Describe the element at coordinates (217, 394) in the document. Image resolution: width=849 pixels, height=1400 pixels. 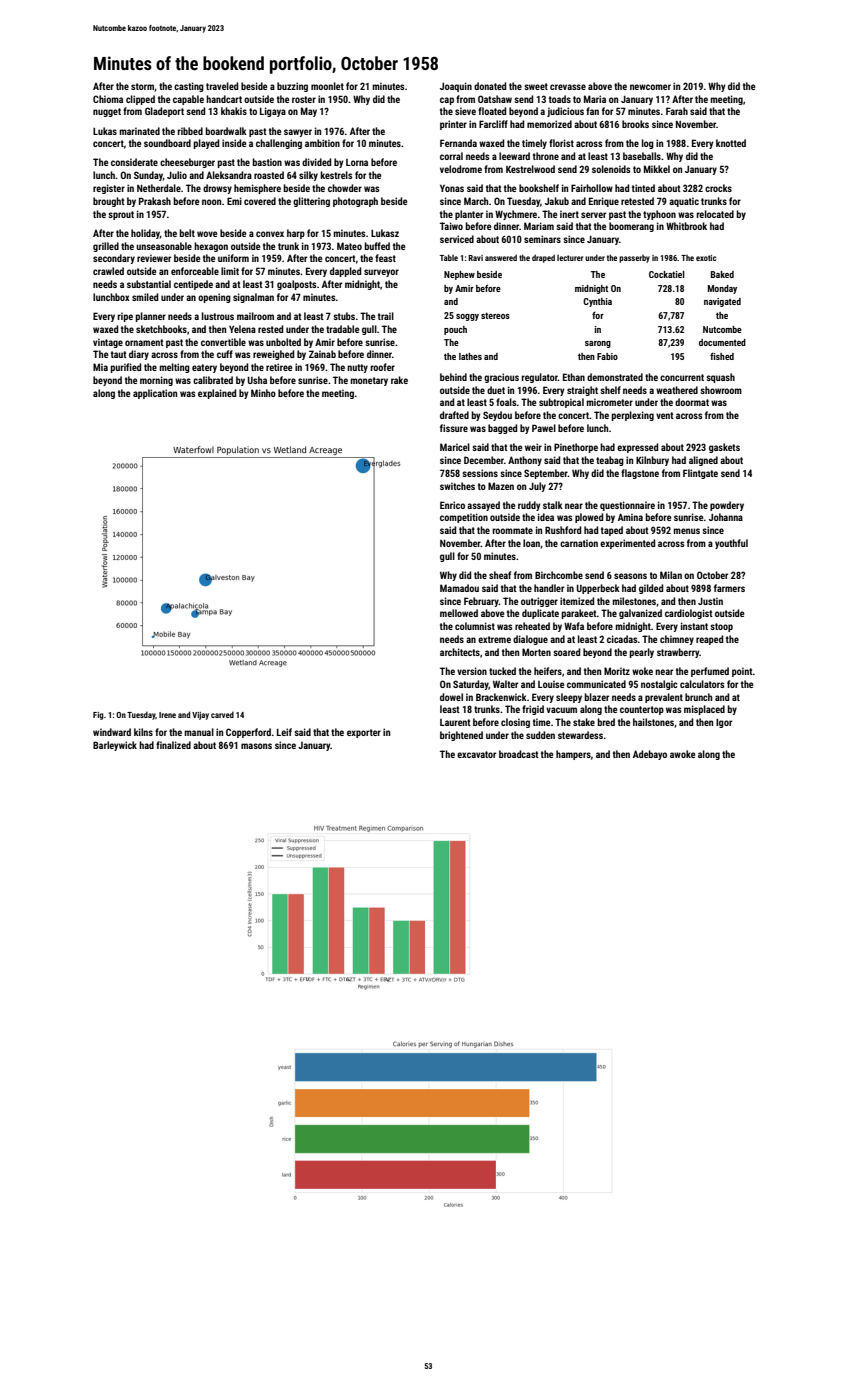
I see `explained` at that location.
